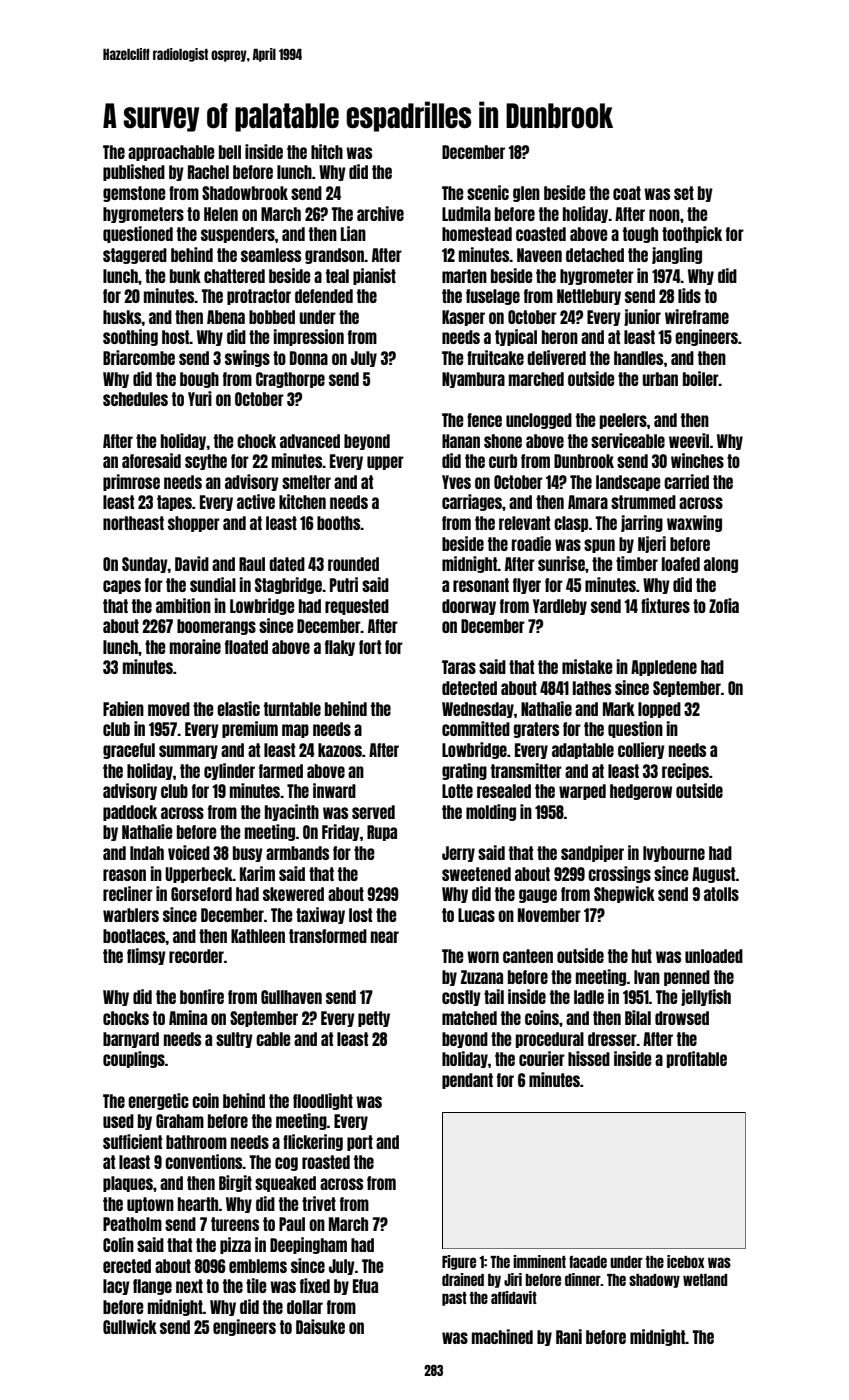 The image size is (849, 1400). Describe the element at coordinates (627, 193) in the document. I see `coat` at that location.
